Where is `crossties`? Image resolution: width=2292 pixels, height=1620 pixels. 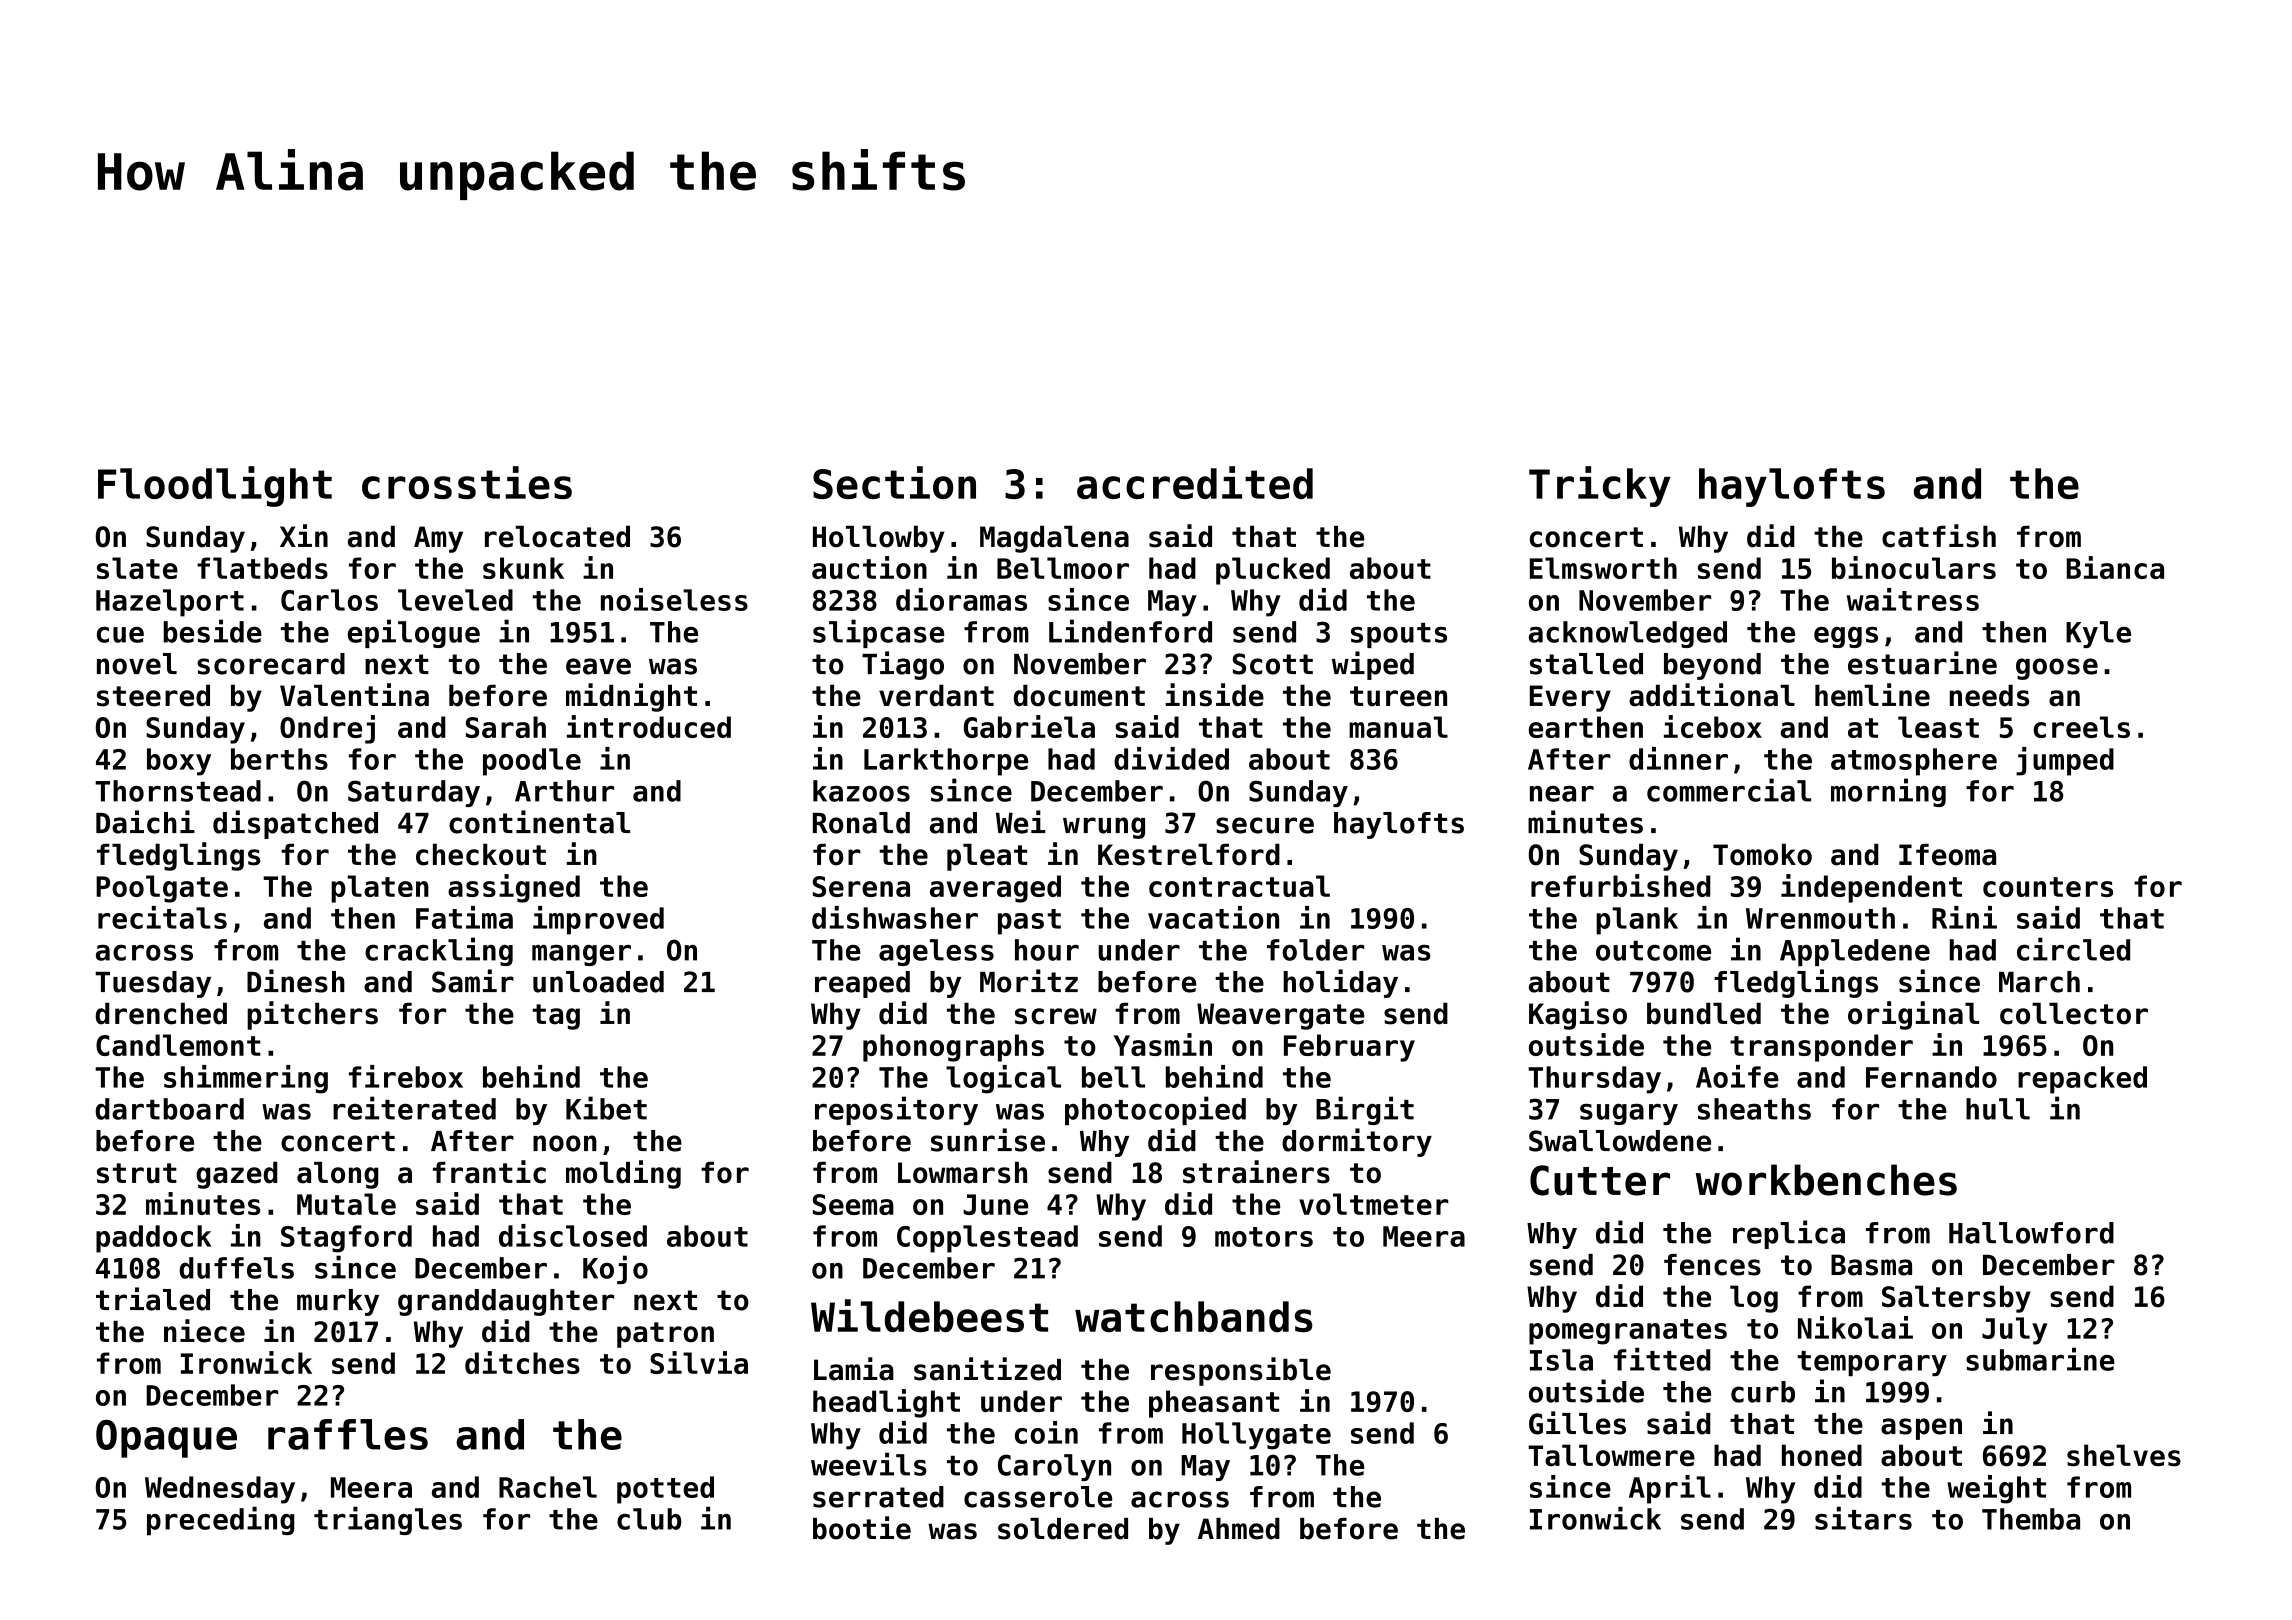
crossties is located at coordinates (467, 482).
